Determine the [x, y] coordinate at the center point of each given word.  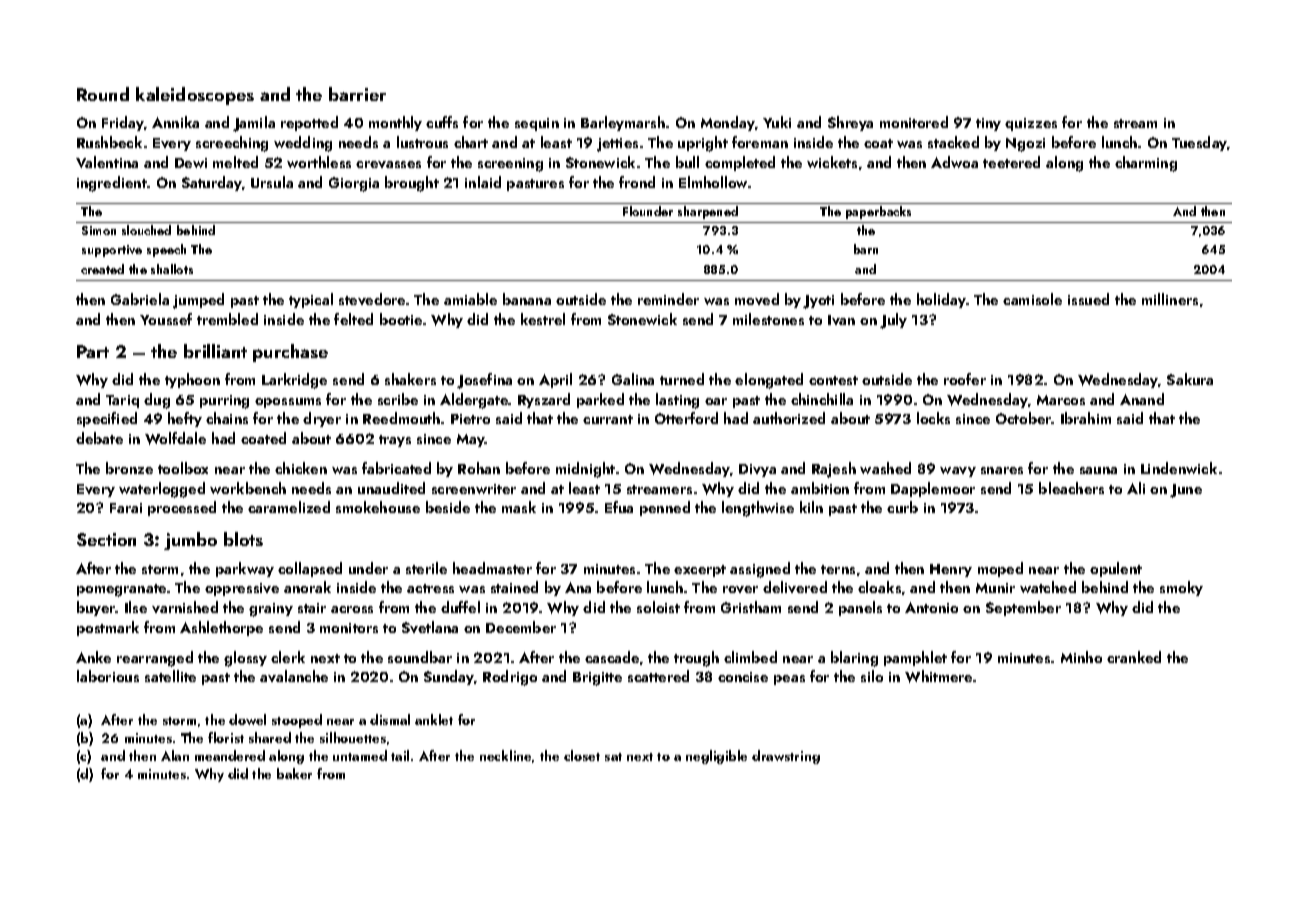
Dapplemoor [933, 489]
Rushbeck [109, 142]
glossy [245, 659]
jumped [198, 301]
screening [510, 165]
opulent [1116, 569]
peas [789, 680]
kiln [811, 507]
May [471, 440]
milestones [768, 319]
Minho [1081, 657]
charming [1146, 164]
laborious [108, 676]
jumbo [190, 541]
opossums [288, 403]
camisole [1032, 299]
